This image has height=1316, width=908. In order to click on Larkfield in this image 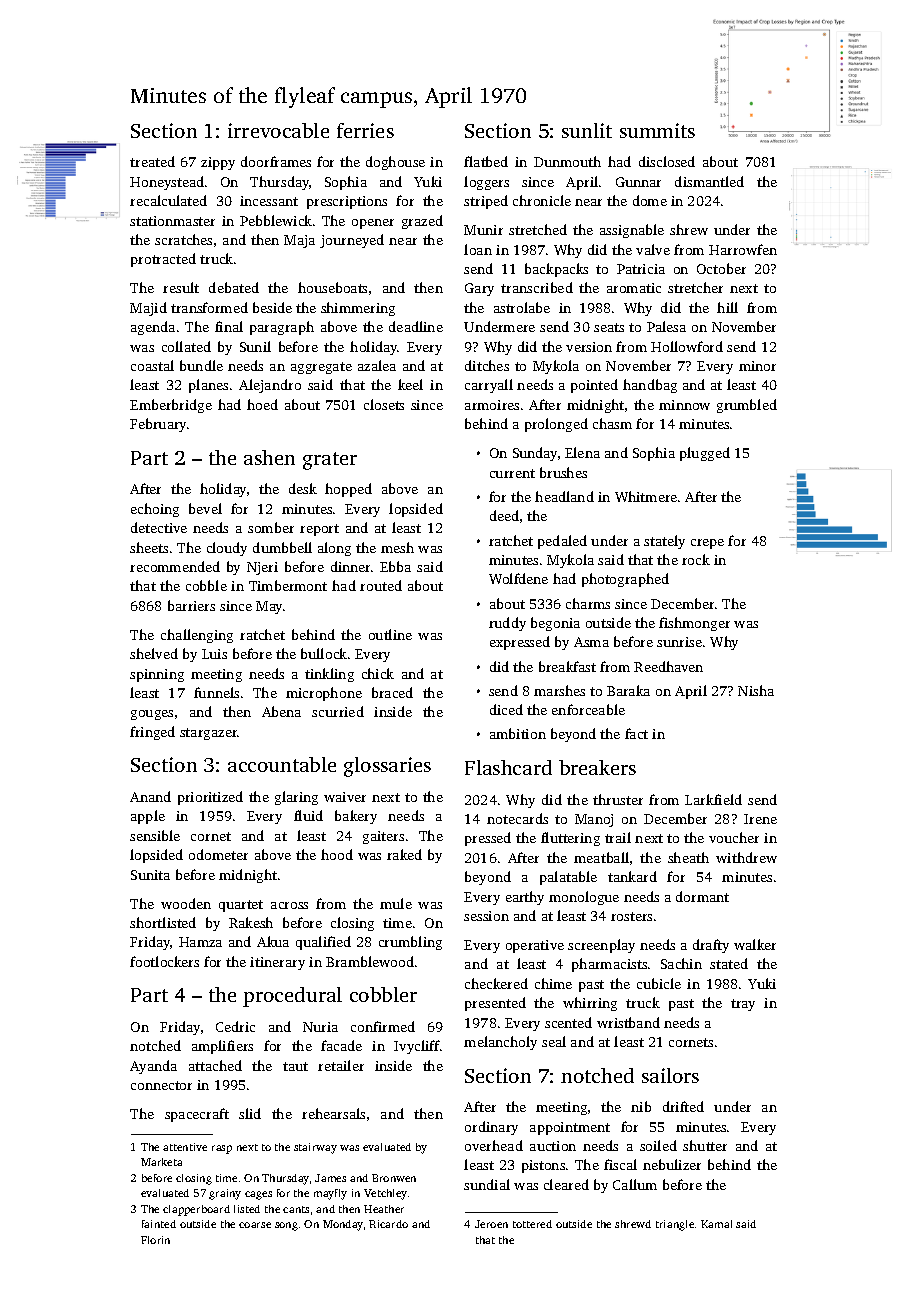, I will do `click(713, 799)`.
